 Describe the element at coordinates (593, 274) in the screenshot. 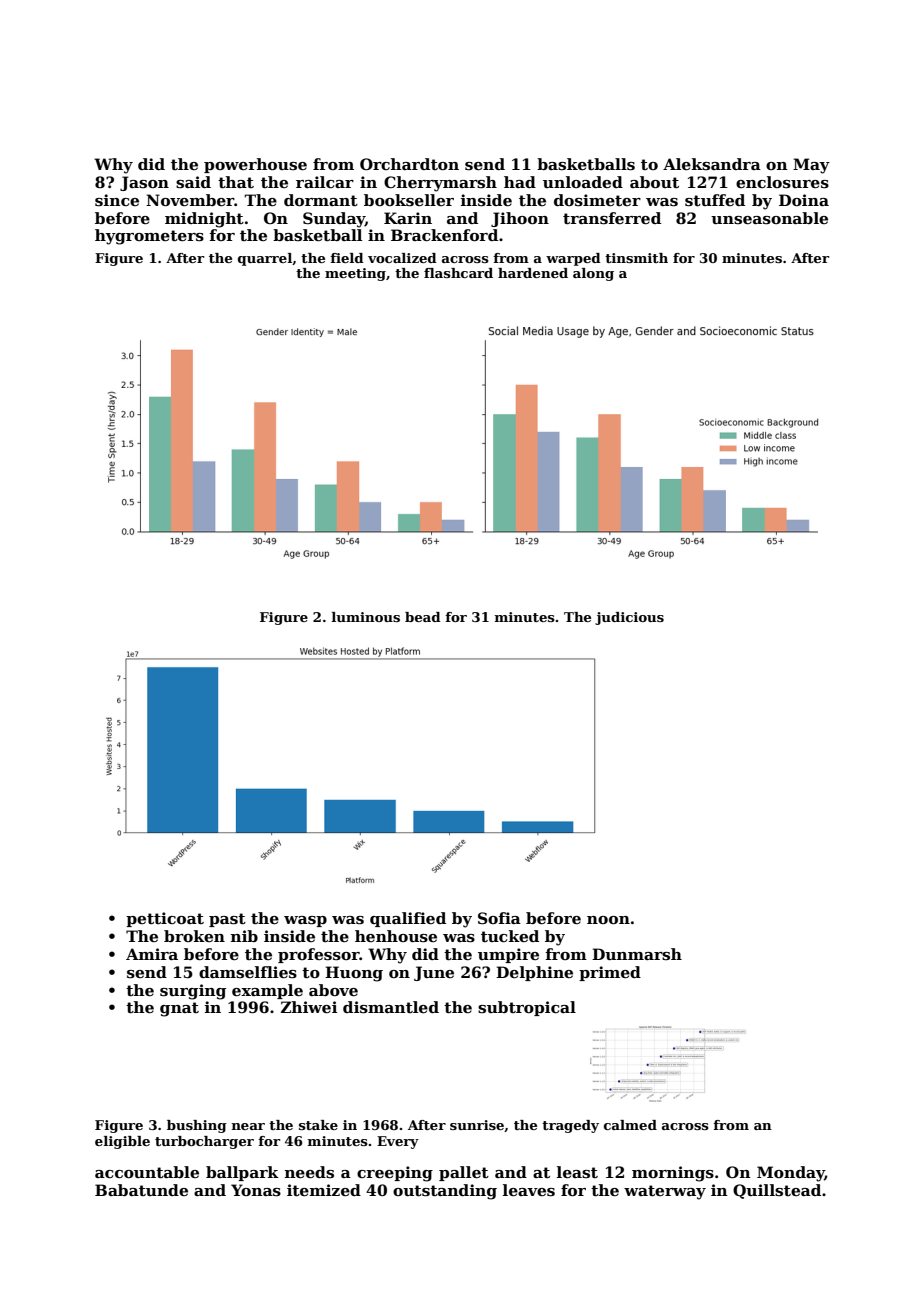

I see `along` at that location.
